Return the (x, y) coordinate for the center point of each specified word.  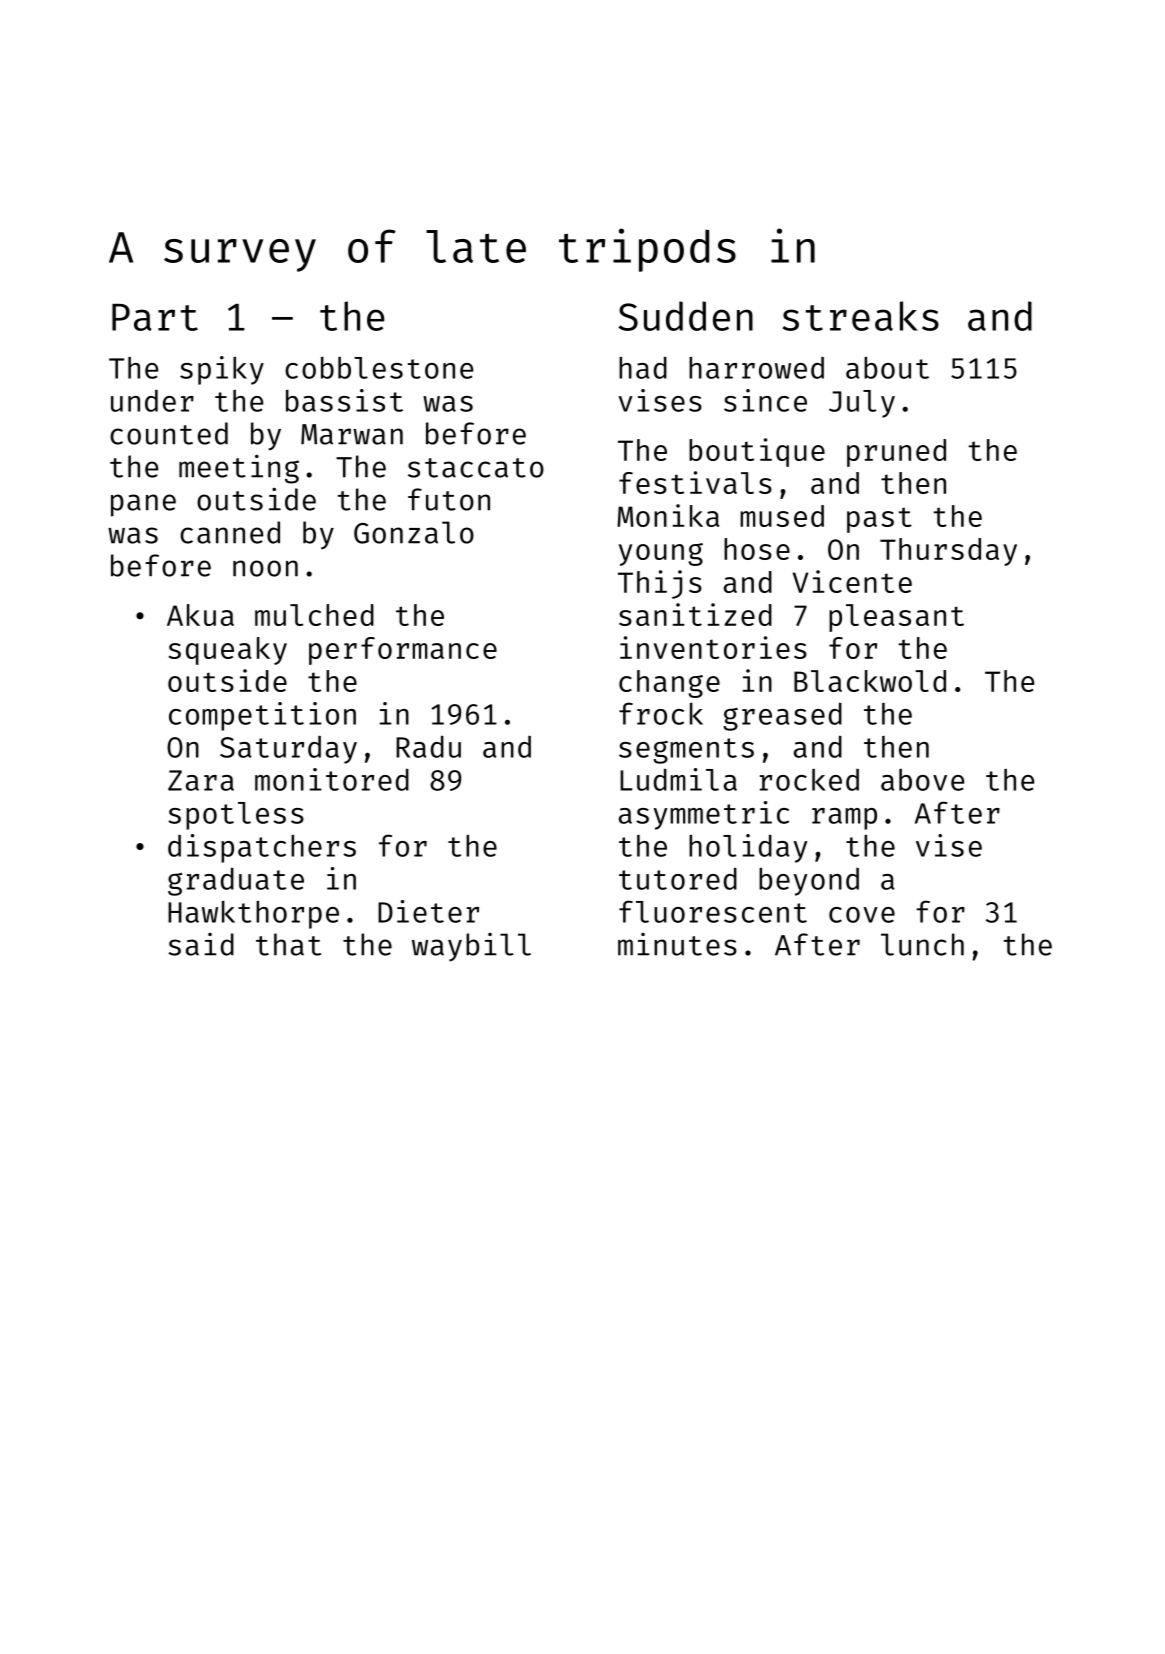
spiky (222, 370)
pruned (896, 453)
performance (403, 651)
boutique (757, 452)
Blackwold (870, 681)
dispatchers (262, 848)
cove (862, 915)
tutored (678, 878)
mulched (314, 615)
